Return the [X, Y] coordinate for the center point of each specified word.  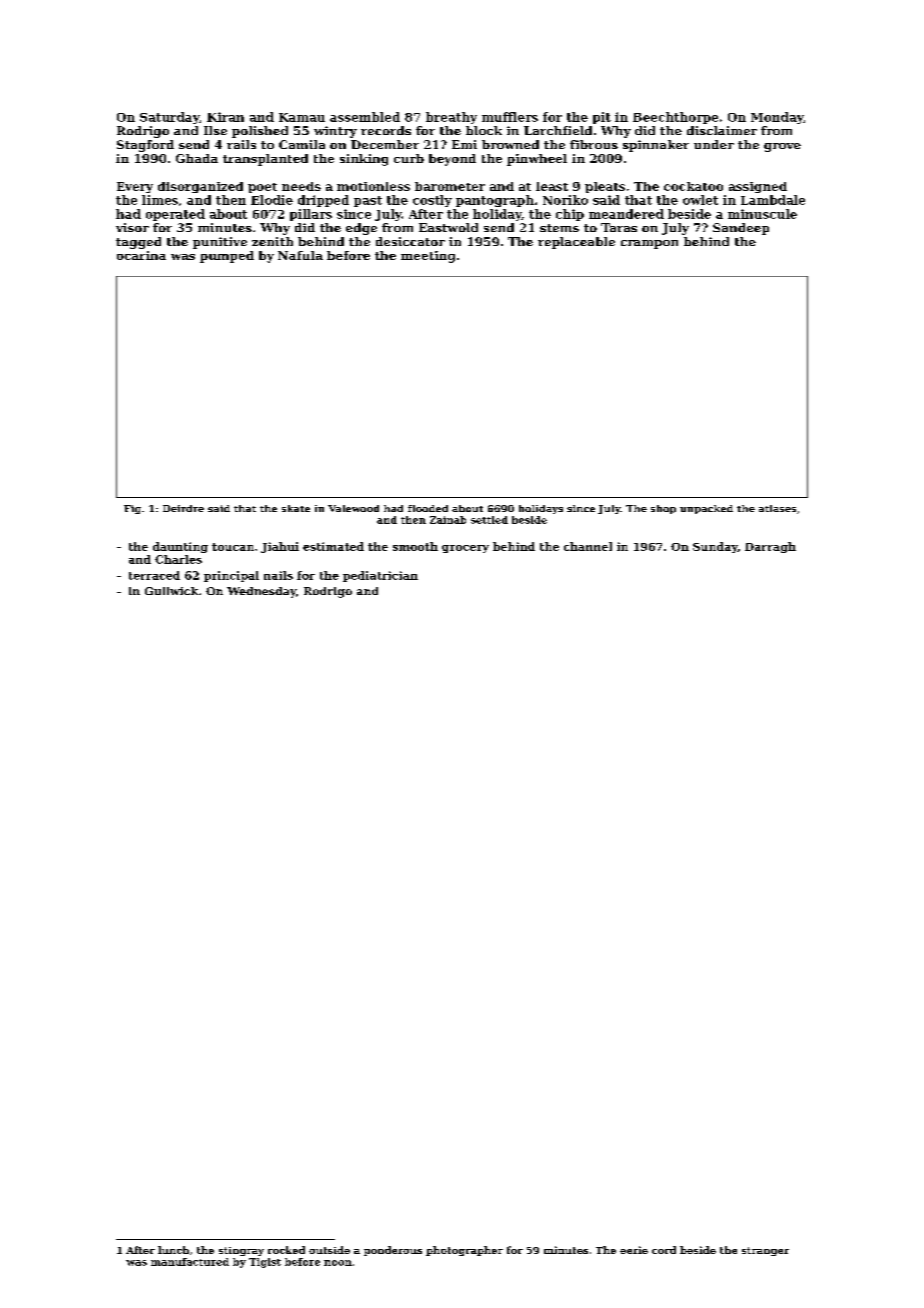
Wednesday [261, 592]
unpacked [706, 509]
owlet [700, 200]
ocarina [141, 255]
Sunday [715, 547]
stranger [765, 1251]
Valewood [353, 508]
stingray [241, 1251]
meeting [428, 257]
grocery [465, 549]
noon [338, 1263]
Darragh [770, 547]
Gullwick [171, 591]
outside [329, 1250]
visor [132, 227]
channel [588, 546]
